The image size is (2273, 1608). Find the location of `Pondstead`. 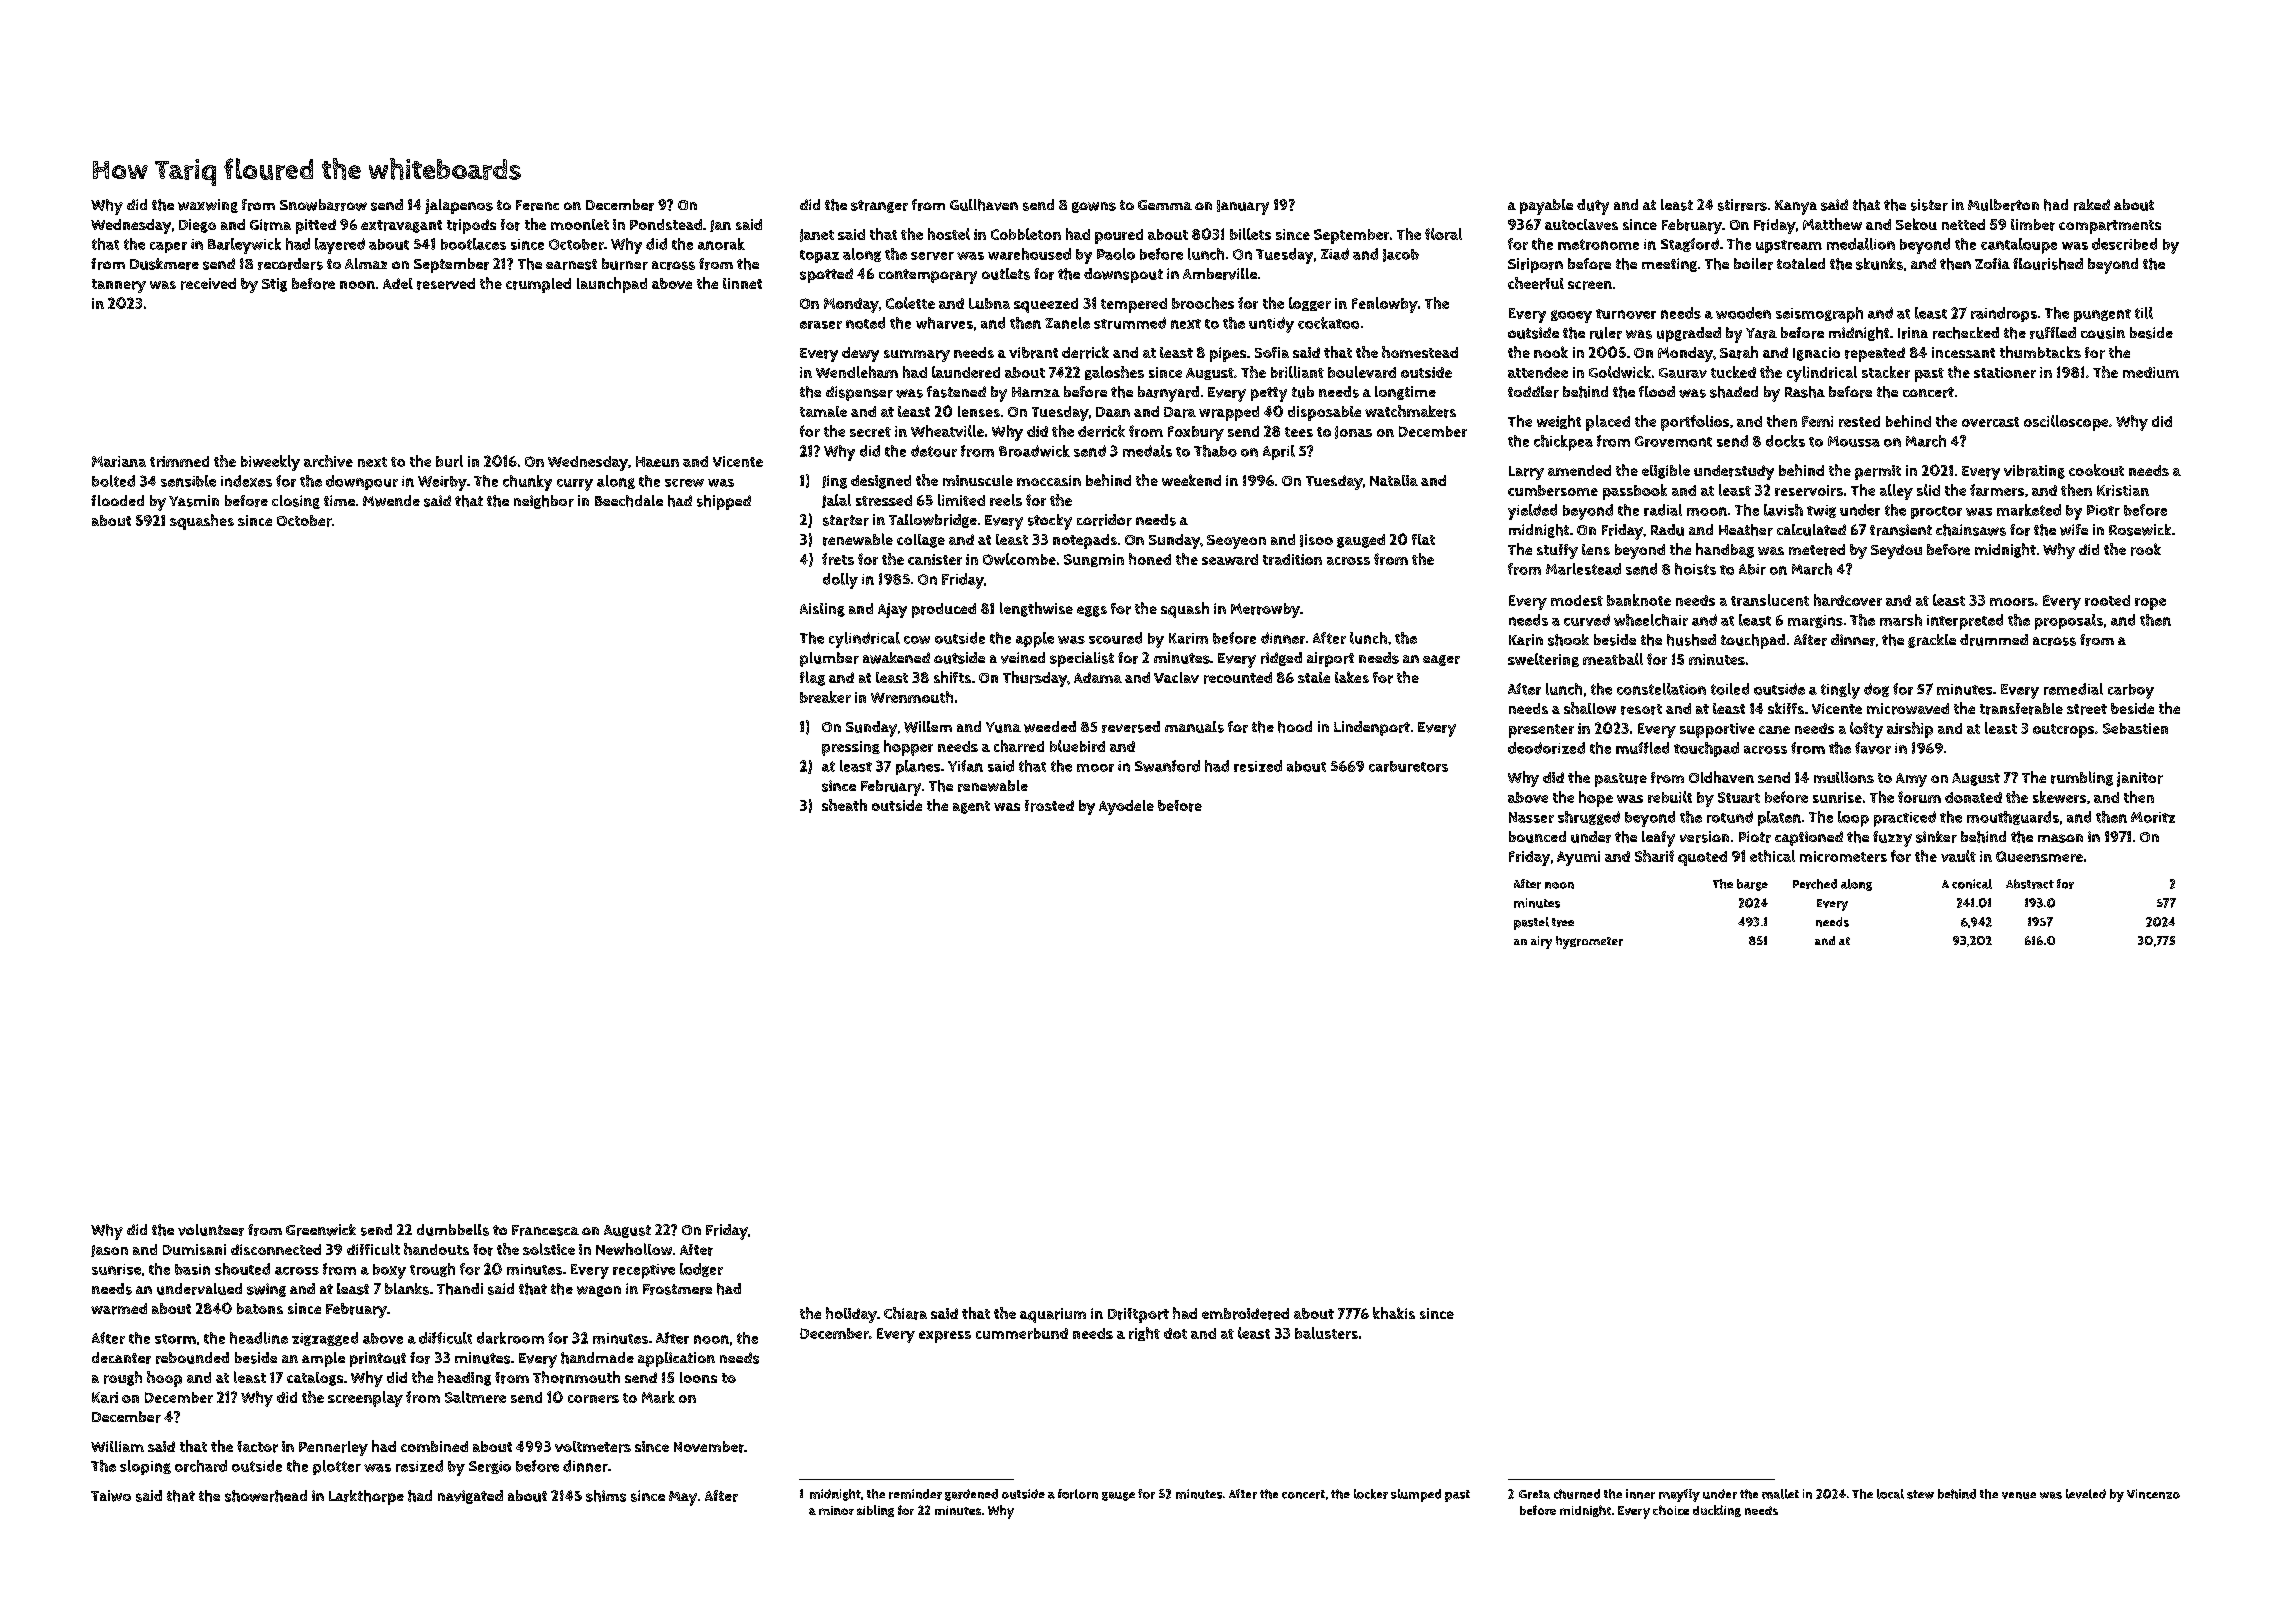

Pondstead is located at coordinates (666, 224).
